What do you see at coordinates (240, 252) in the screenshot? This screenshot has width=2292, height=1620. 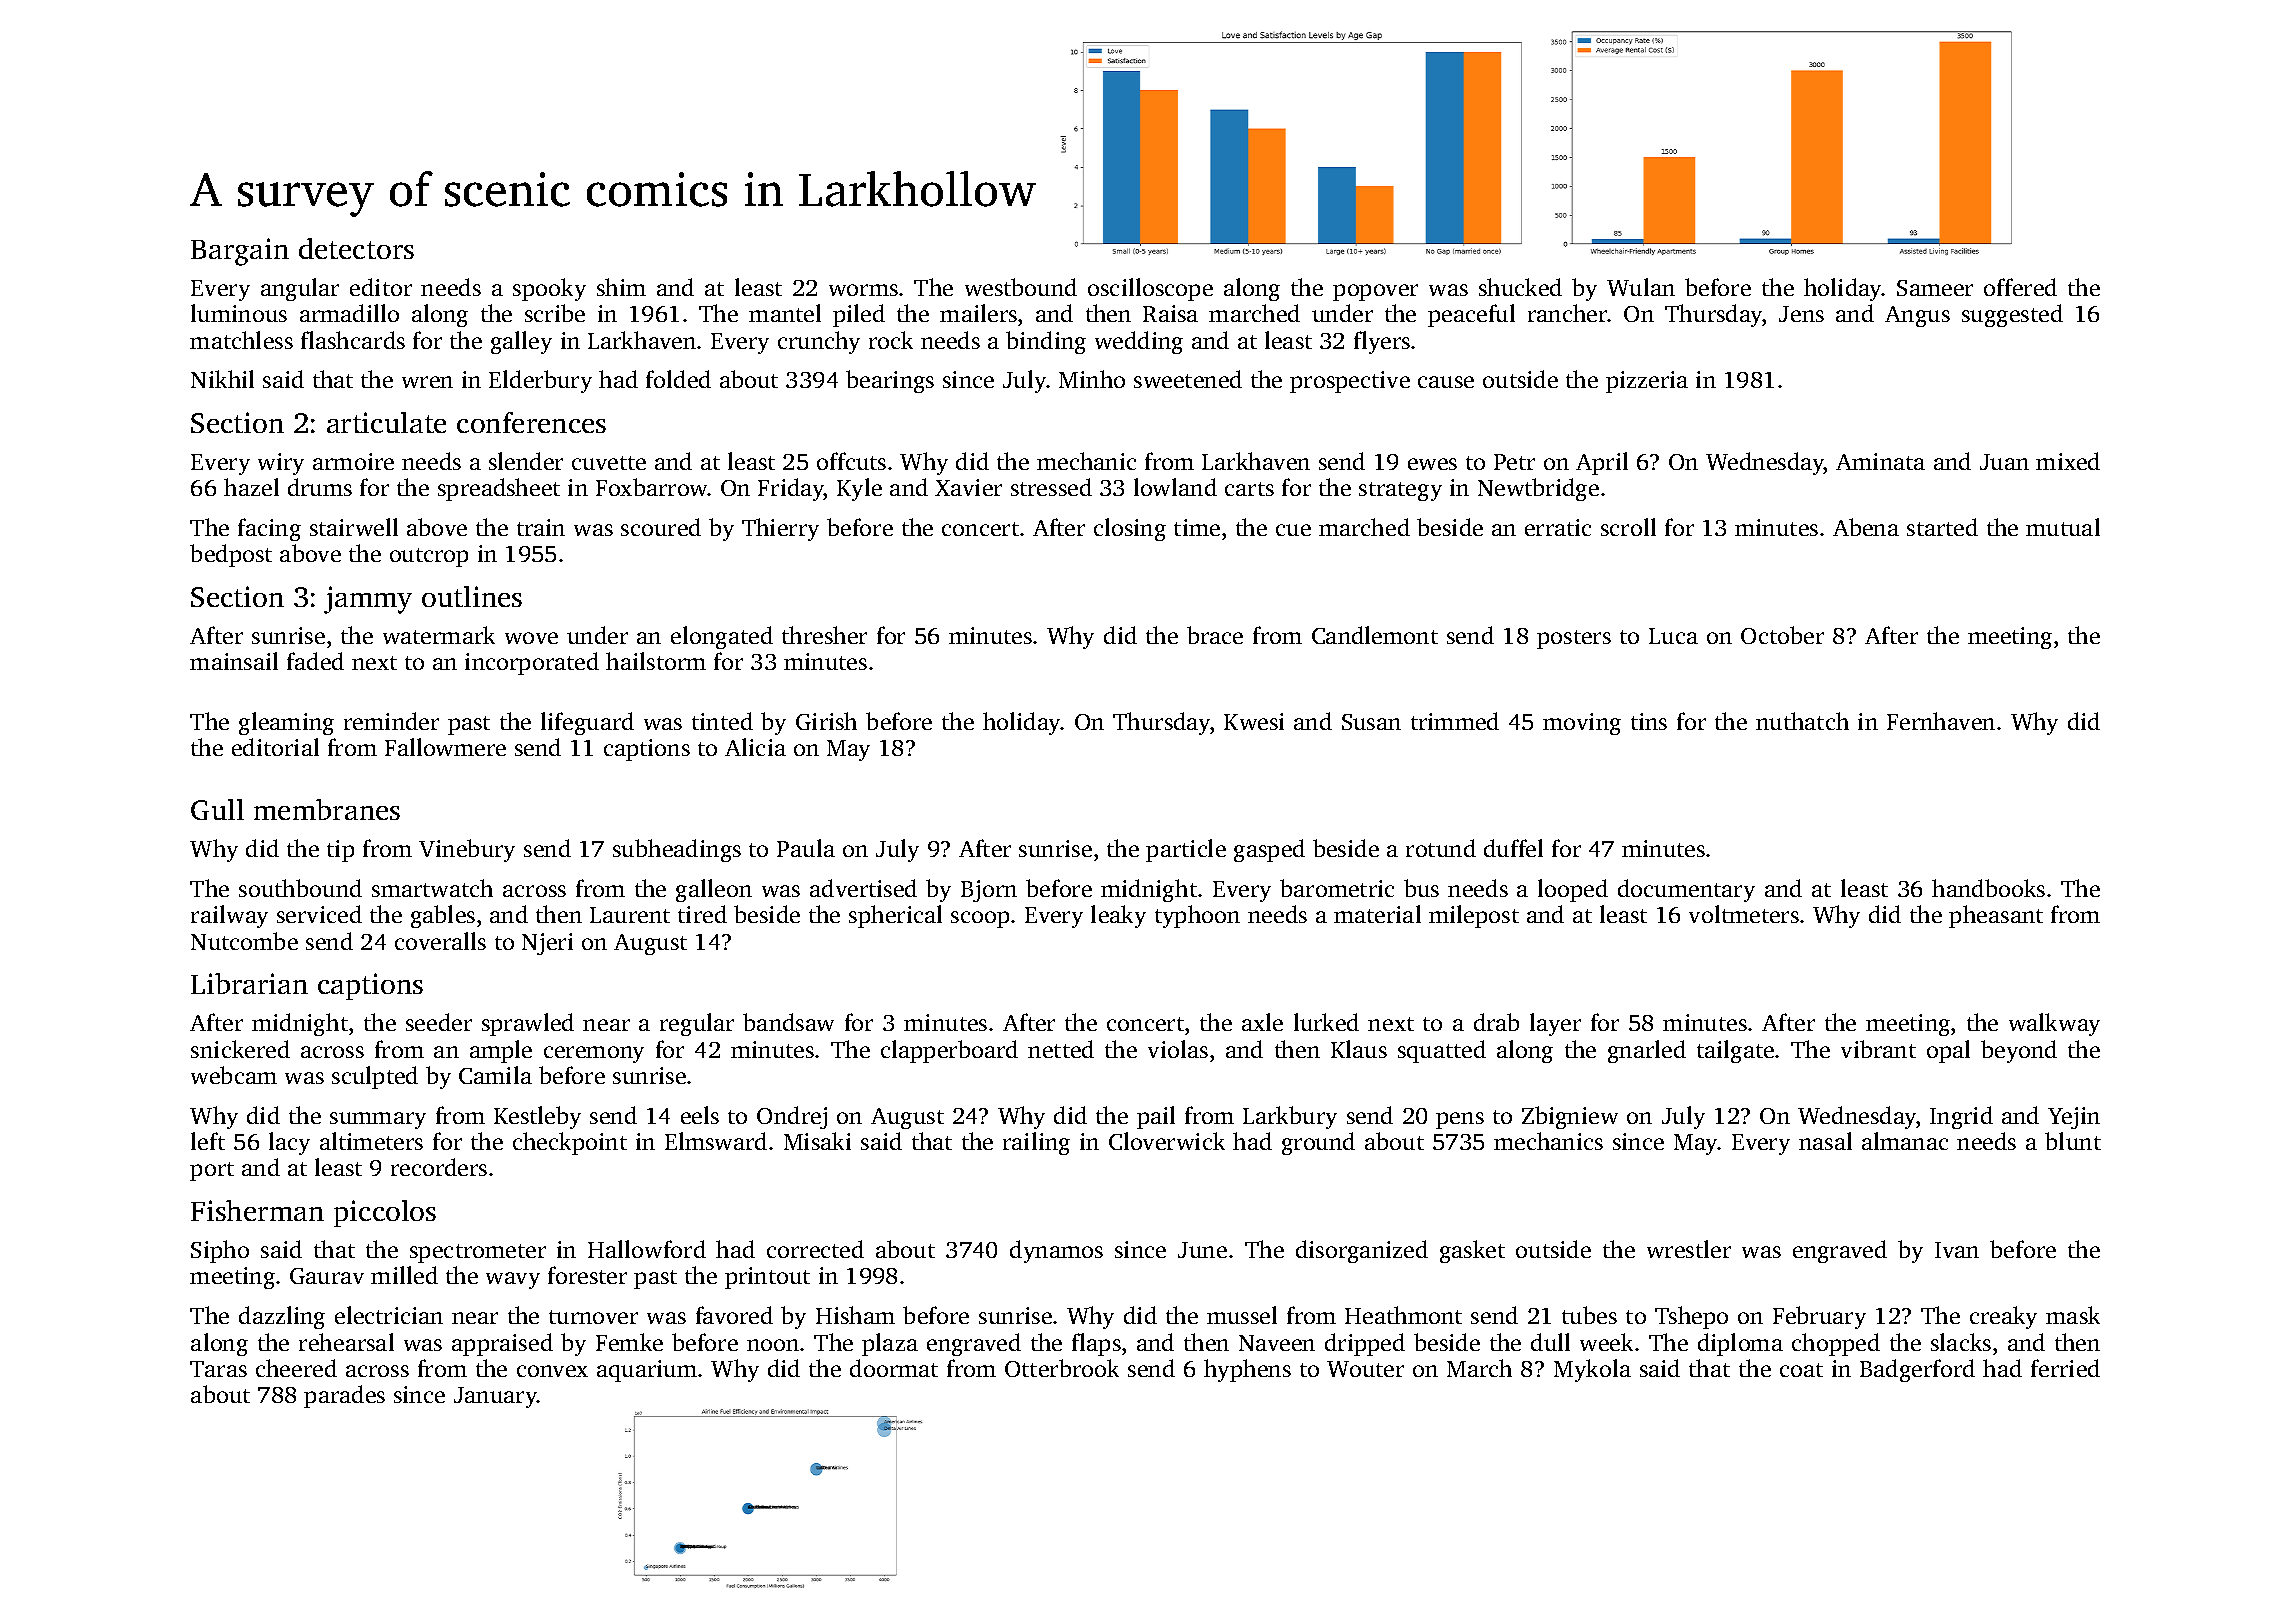 I see `Bargain` at bounding box center [240, 252].
